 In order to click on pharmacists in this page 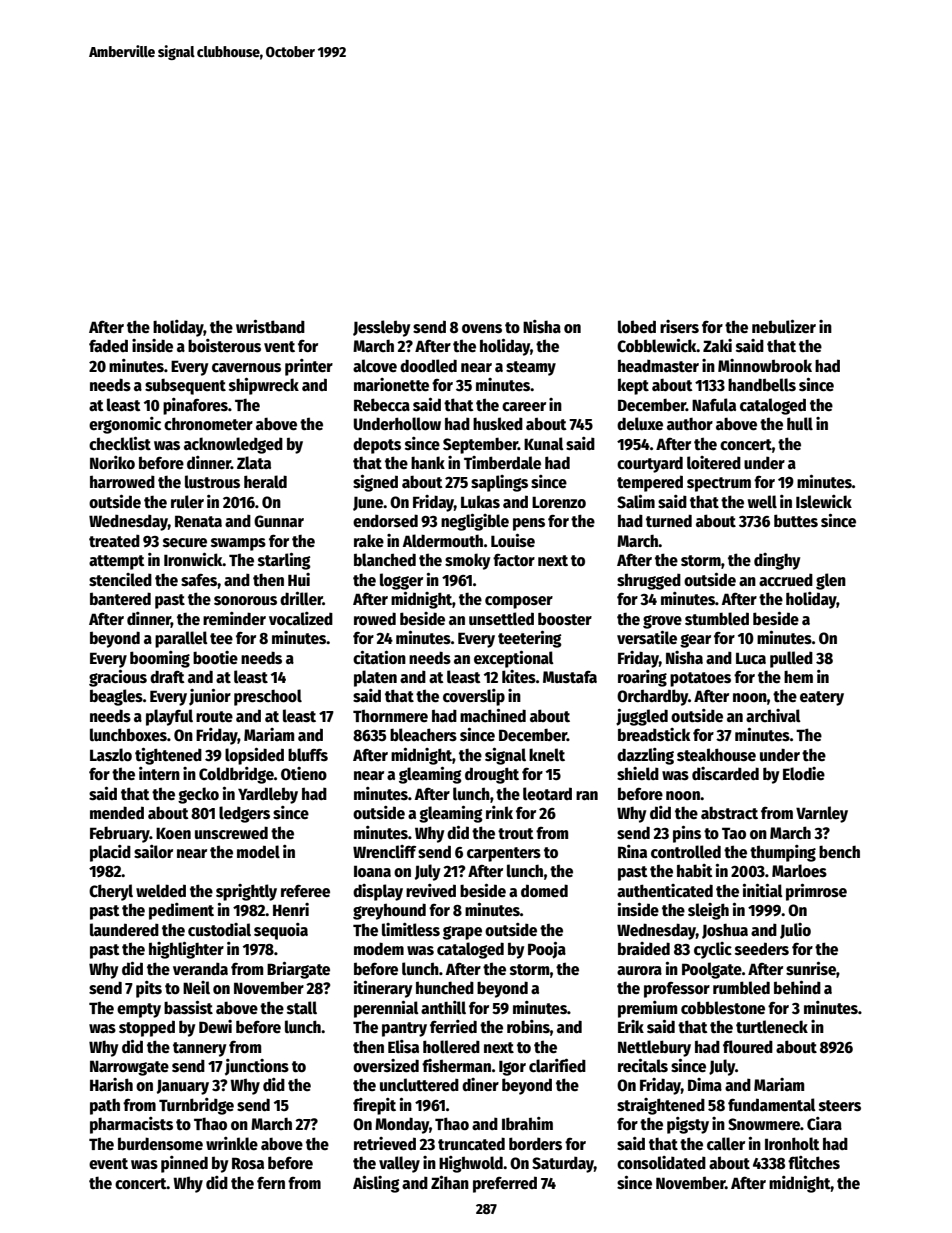, I will do `click(131, 1125)`.
